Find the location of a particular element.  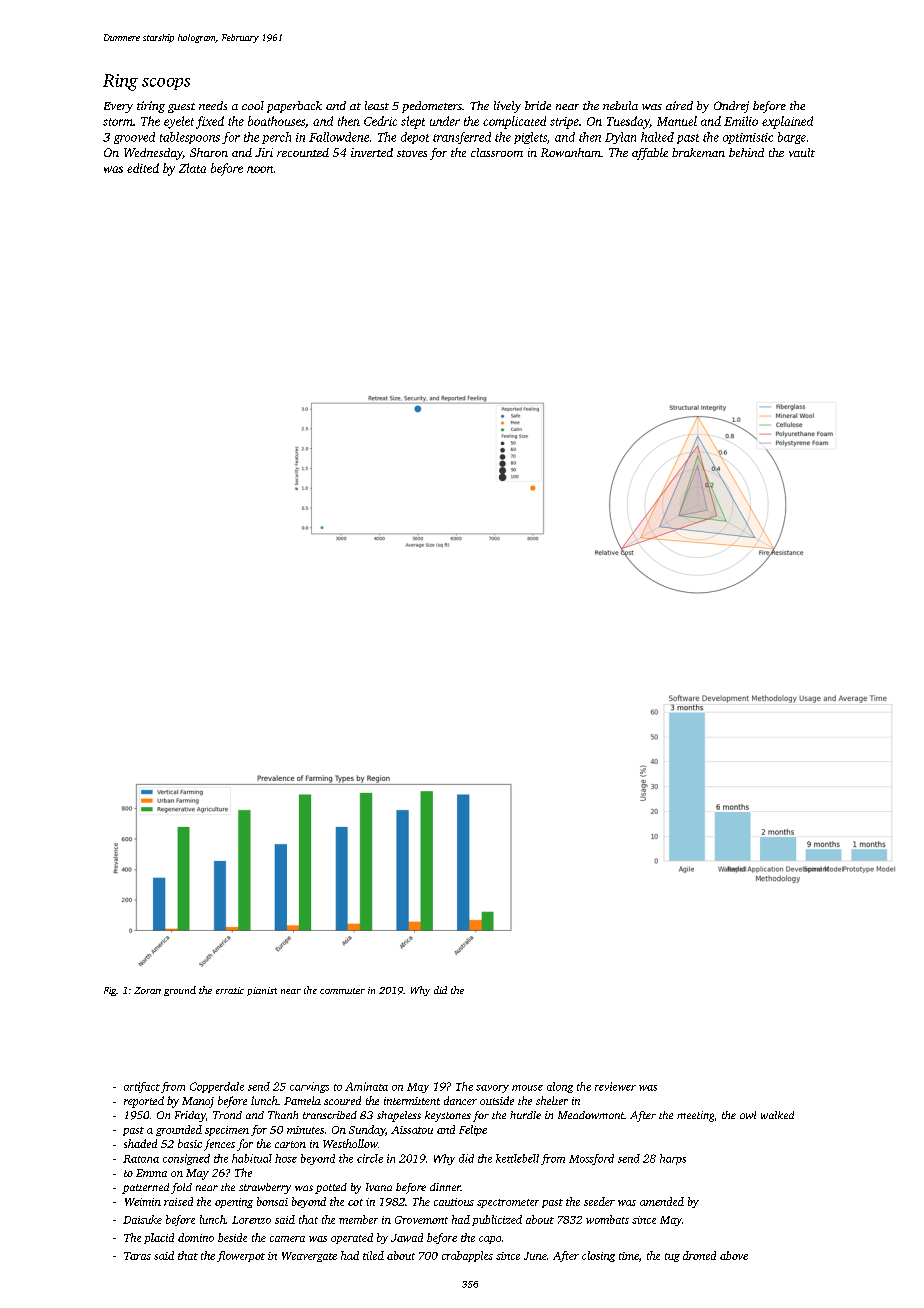

Rowanham is located at coordinates (571, 152).
